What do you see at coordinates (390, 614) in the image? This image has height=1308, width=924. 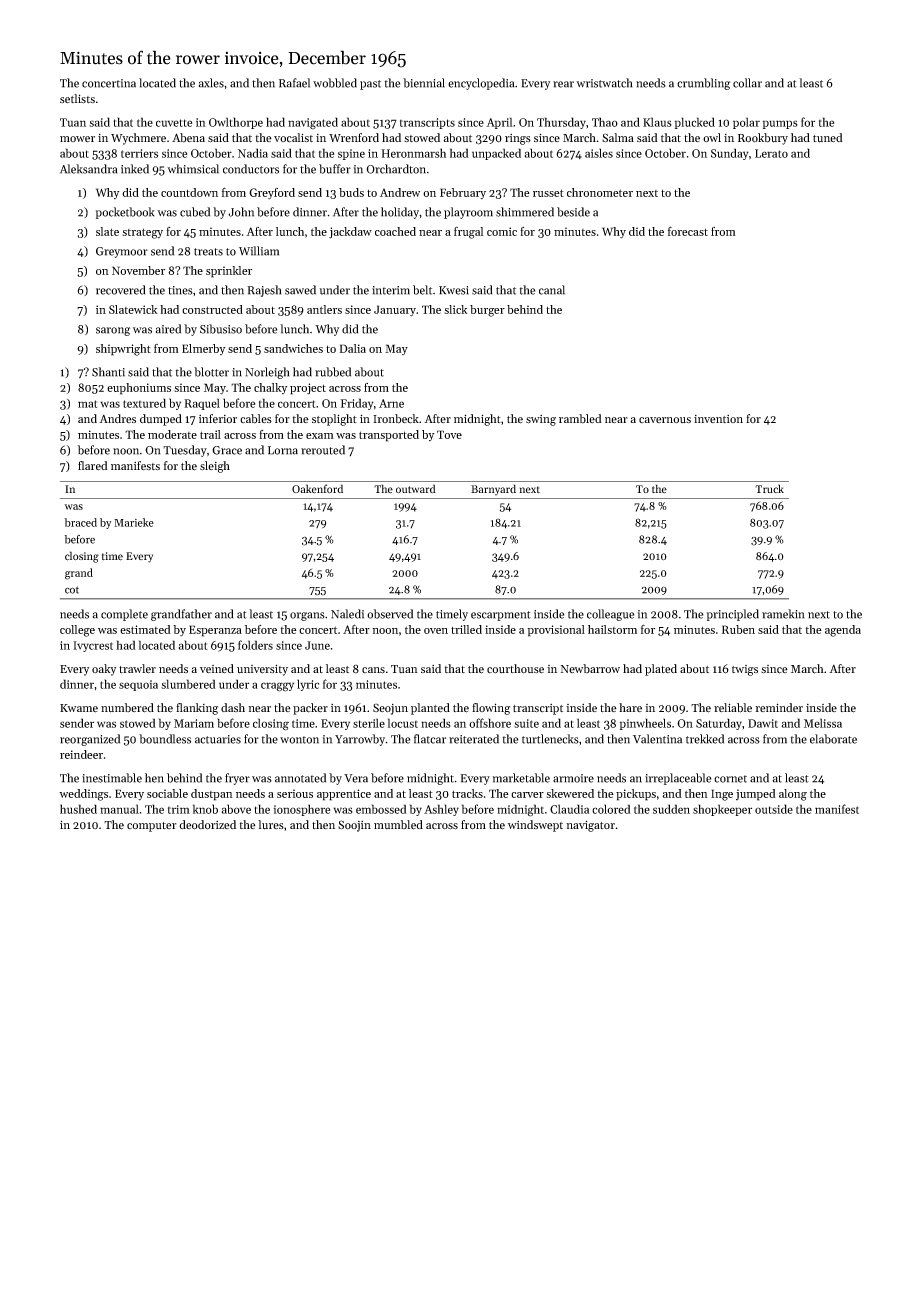 I see `observed` at bounding box center [390, 614].
